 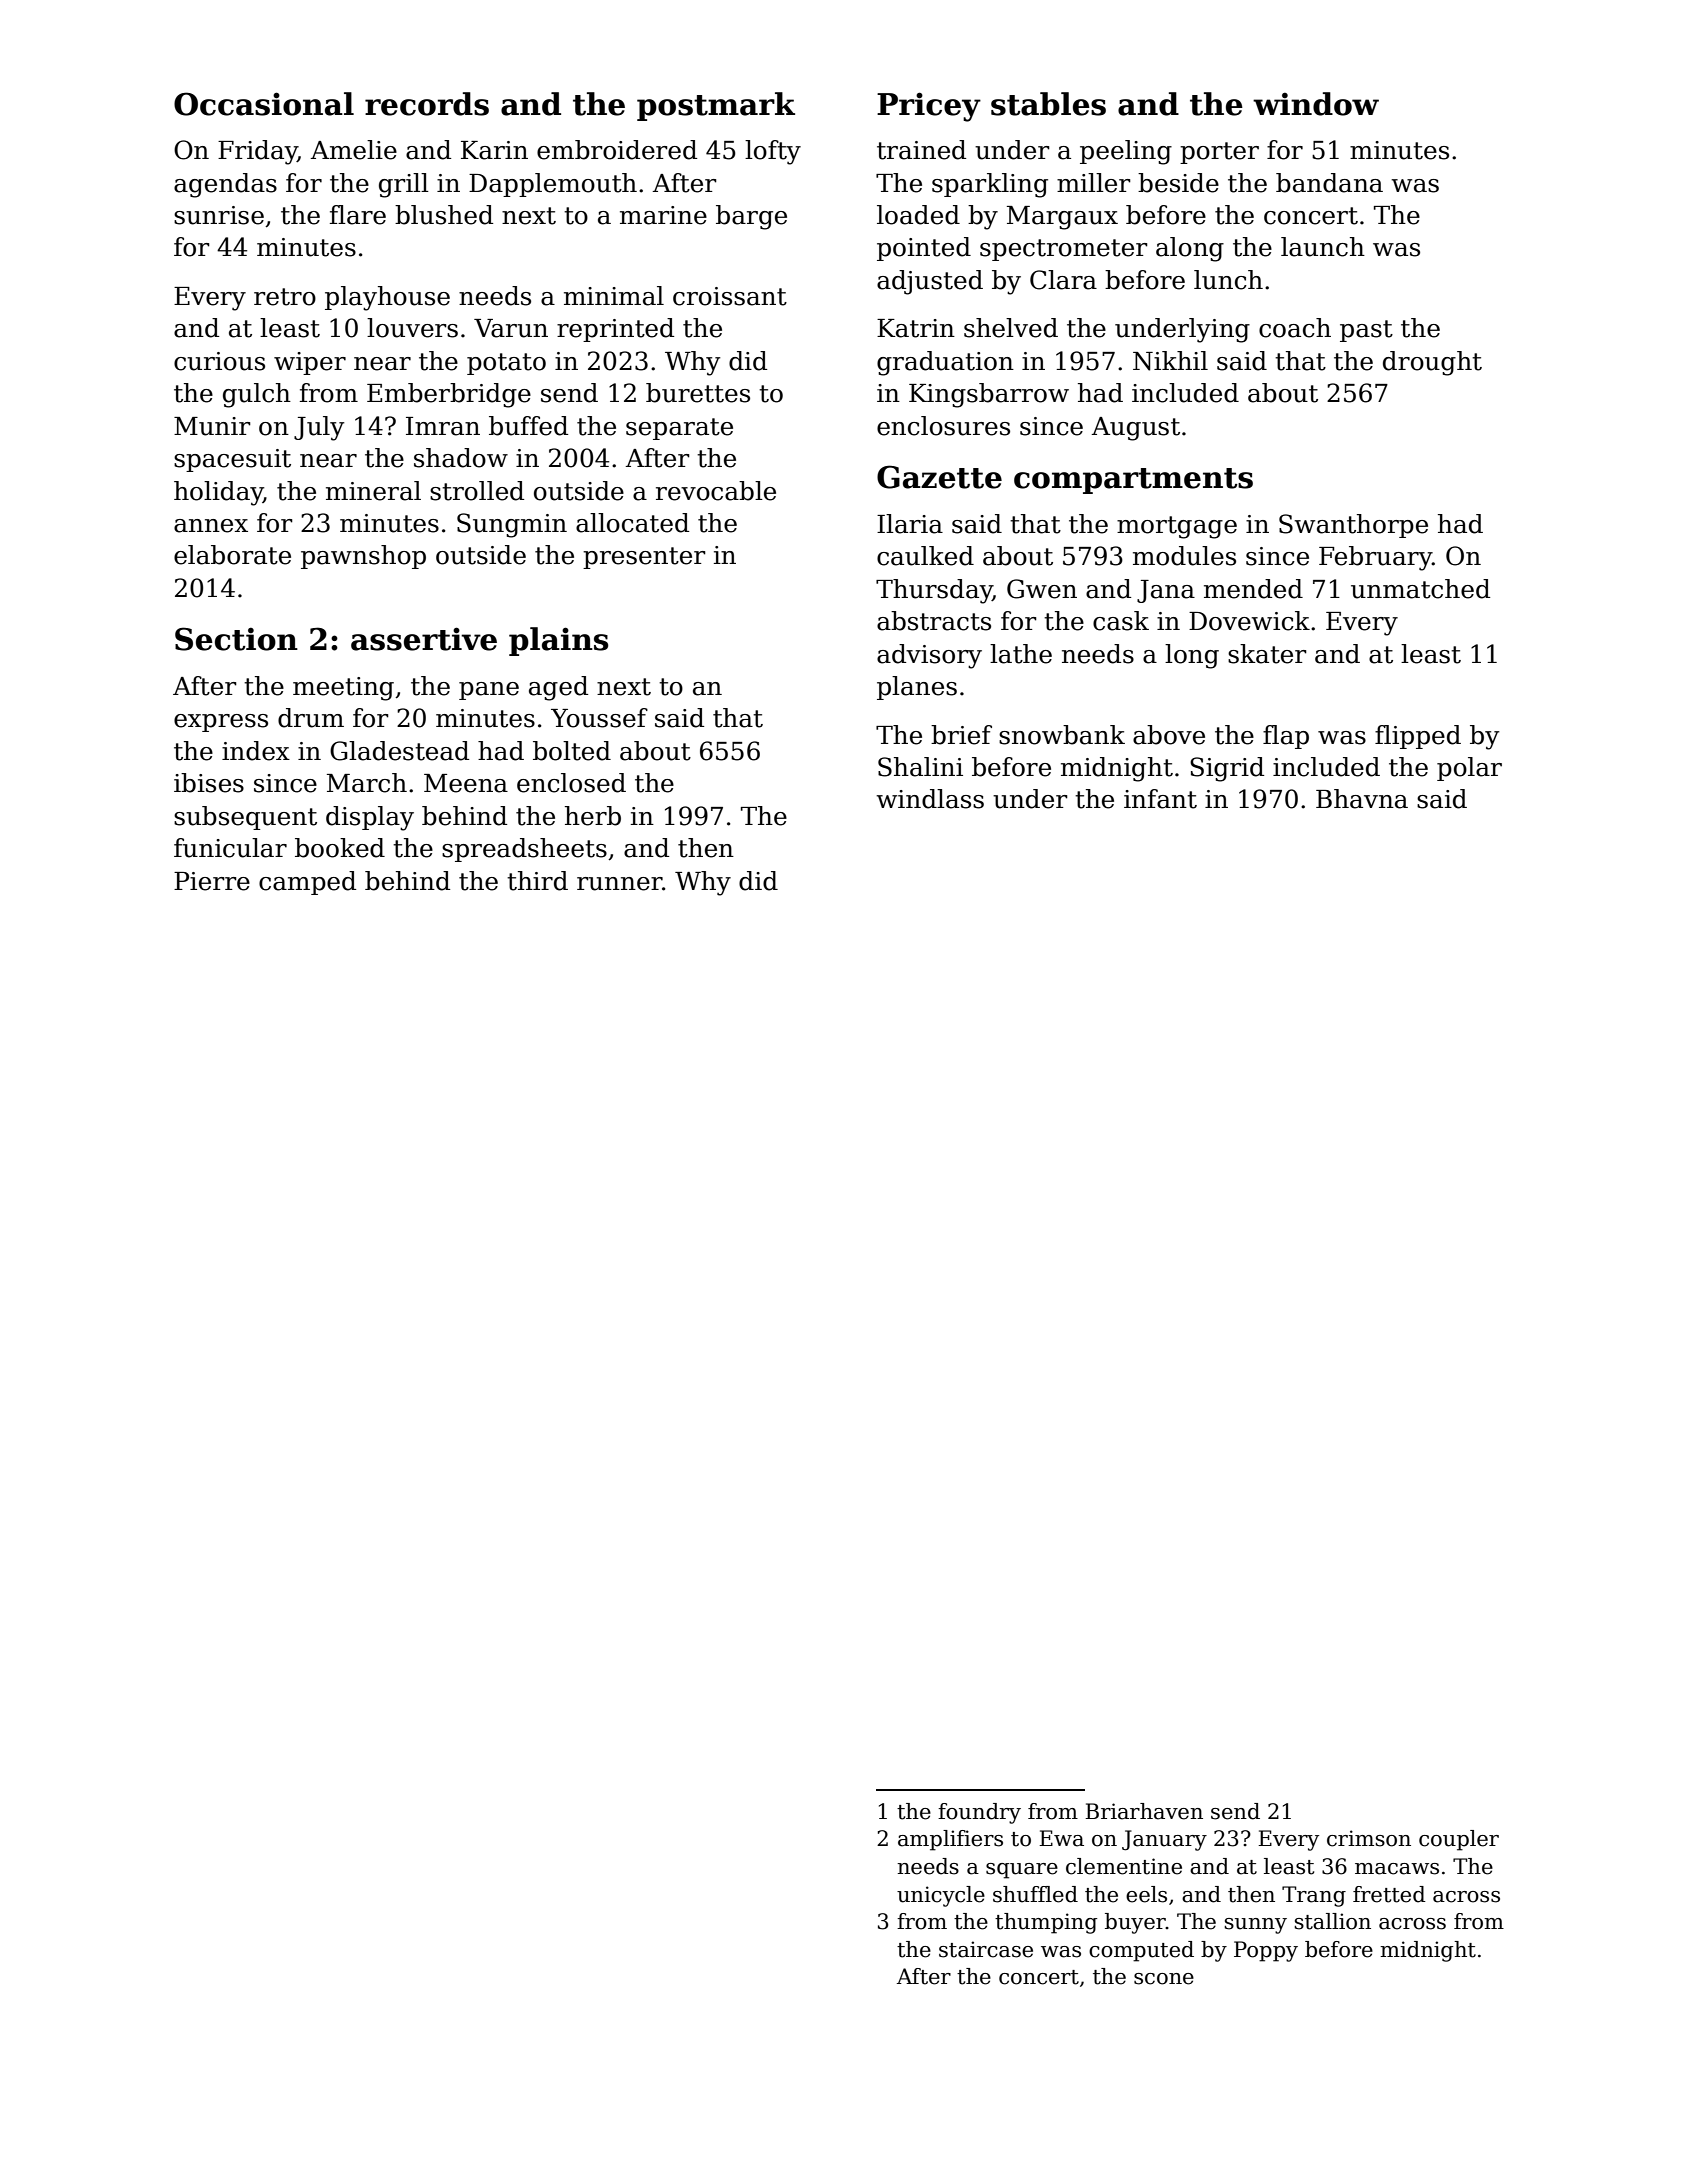 What do you see at coordinates (930, 799) in the screenshot?
I see `windlass` at bounding box center [930, 799].
